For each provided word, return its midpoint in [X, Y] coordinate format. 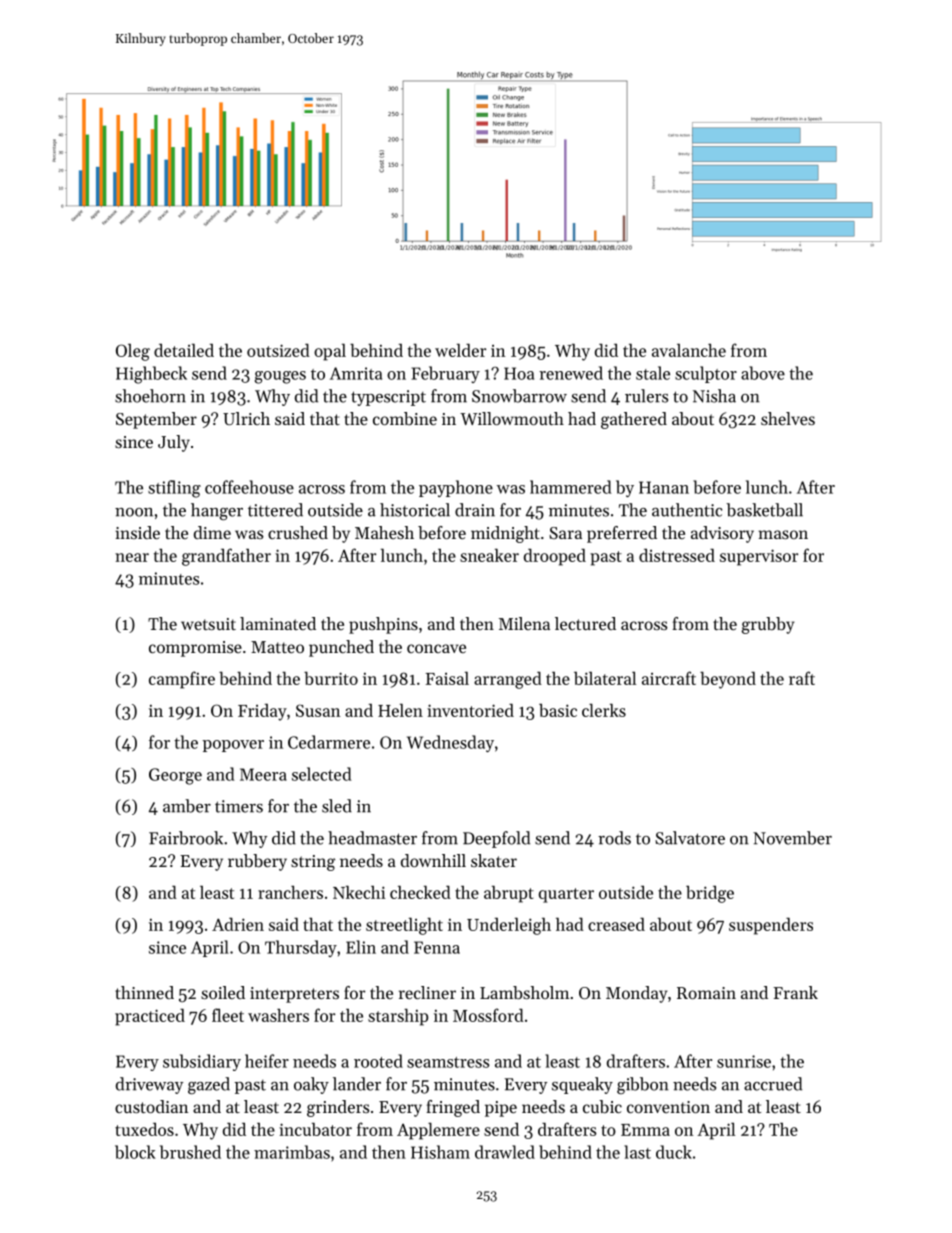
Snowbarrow [519, 396]
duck [674, 1152]
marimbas [292, 1152]
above [763, 373]
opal [330, 352]
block [135, 1152]
